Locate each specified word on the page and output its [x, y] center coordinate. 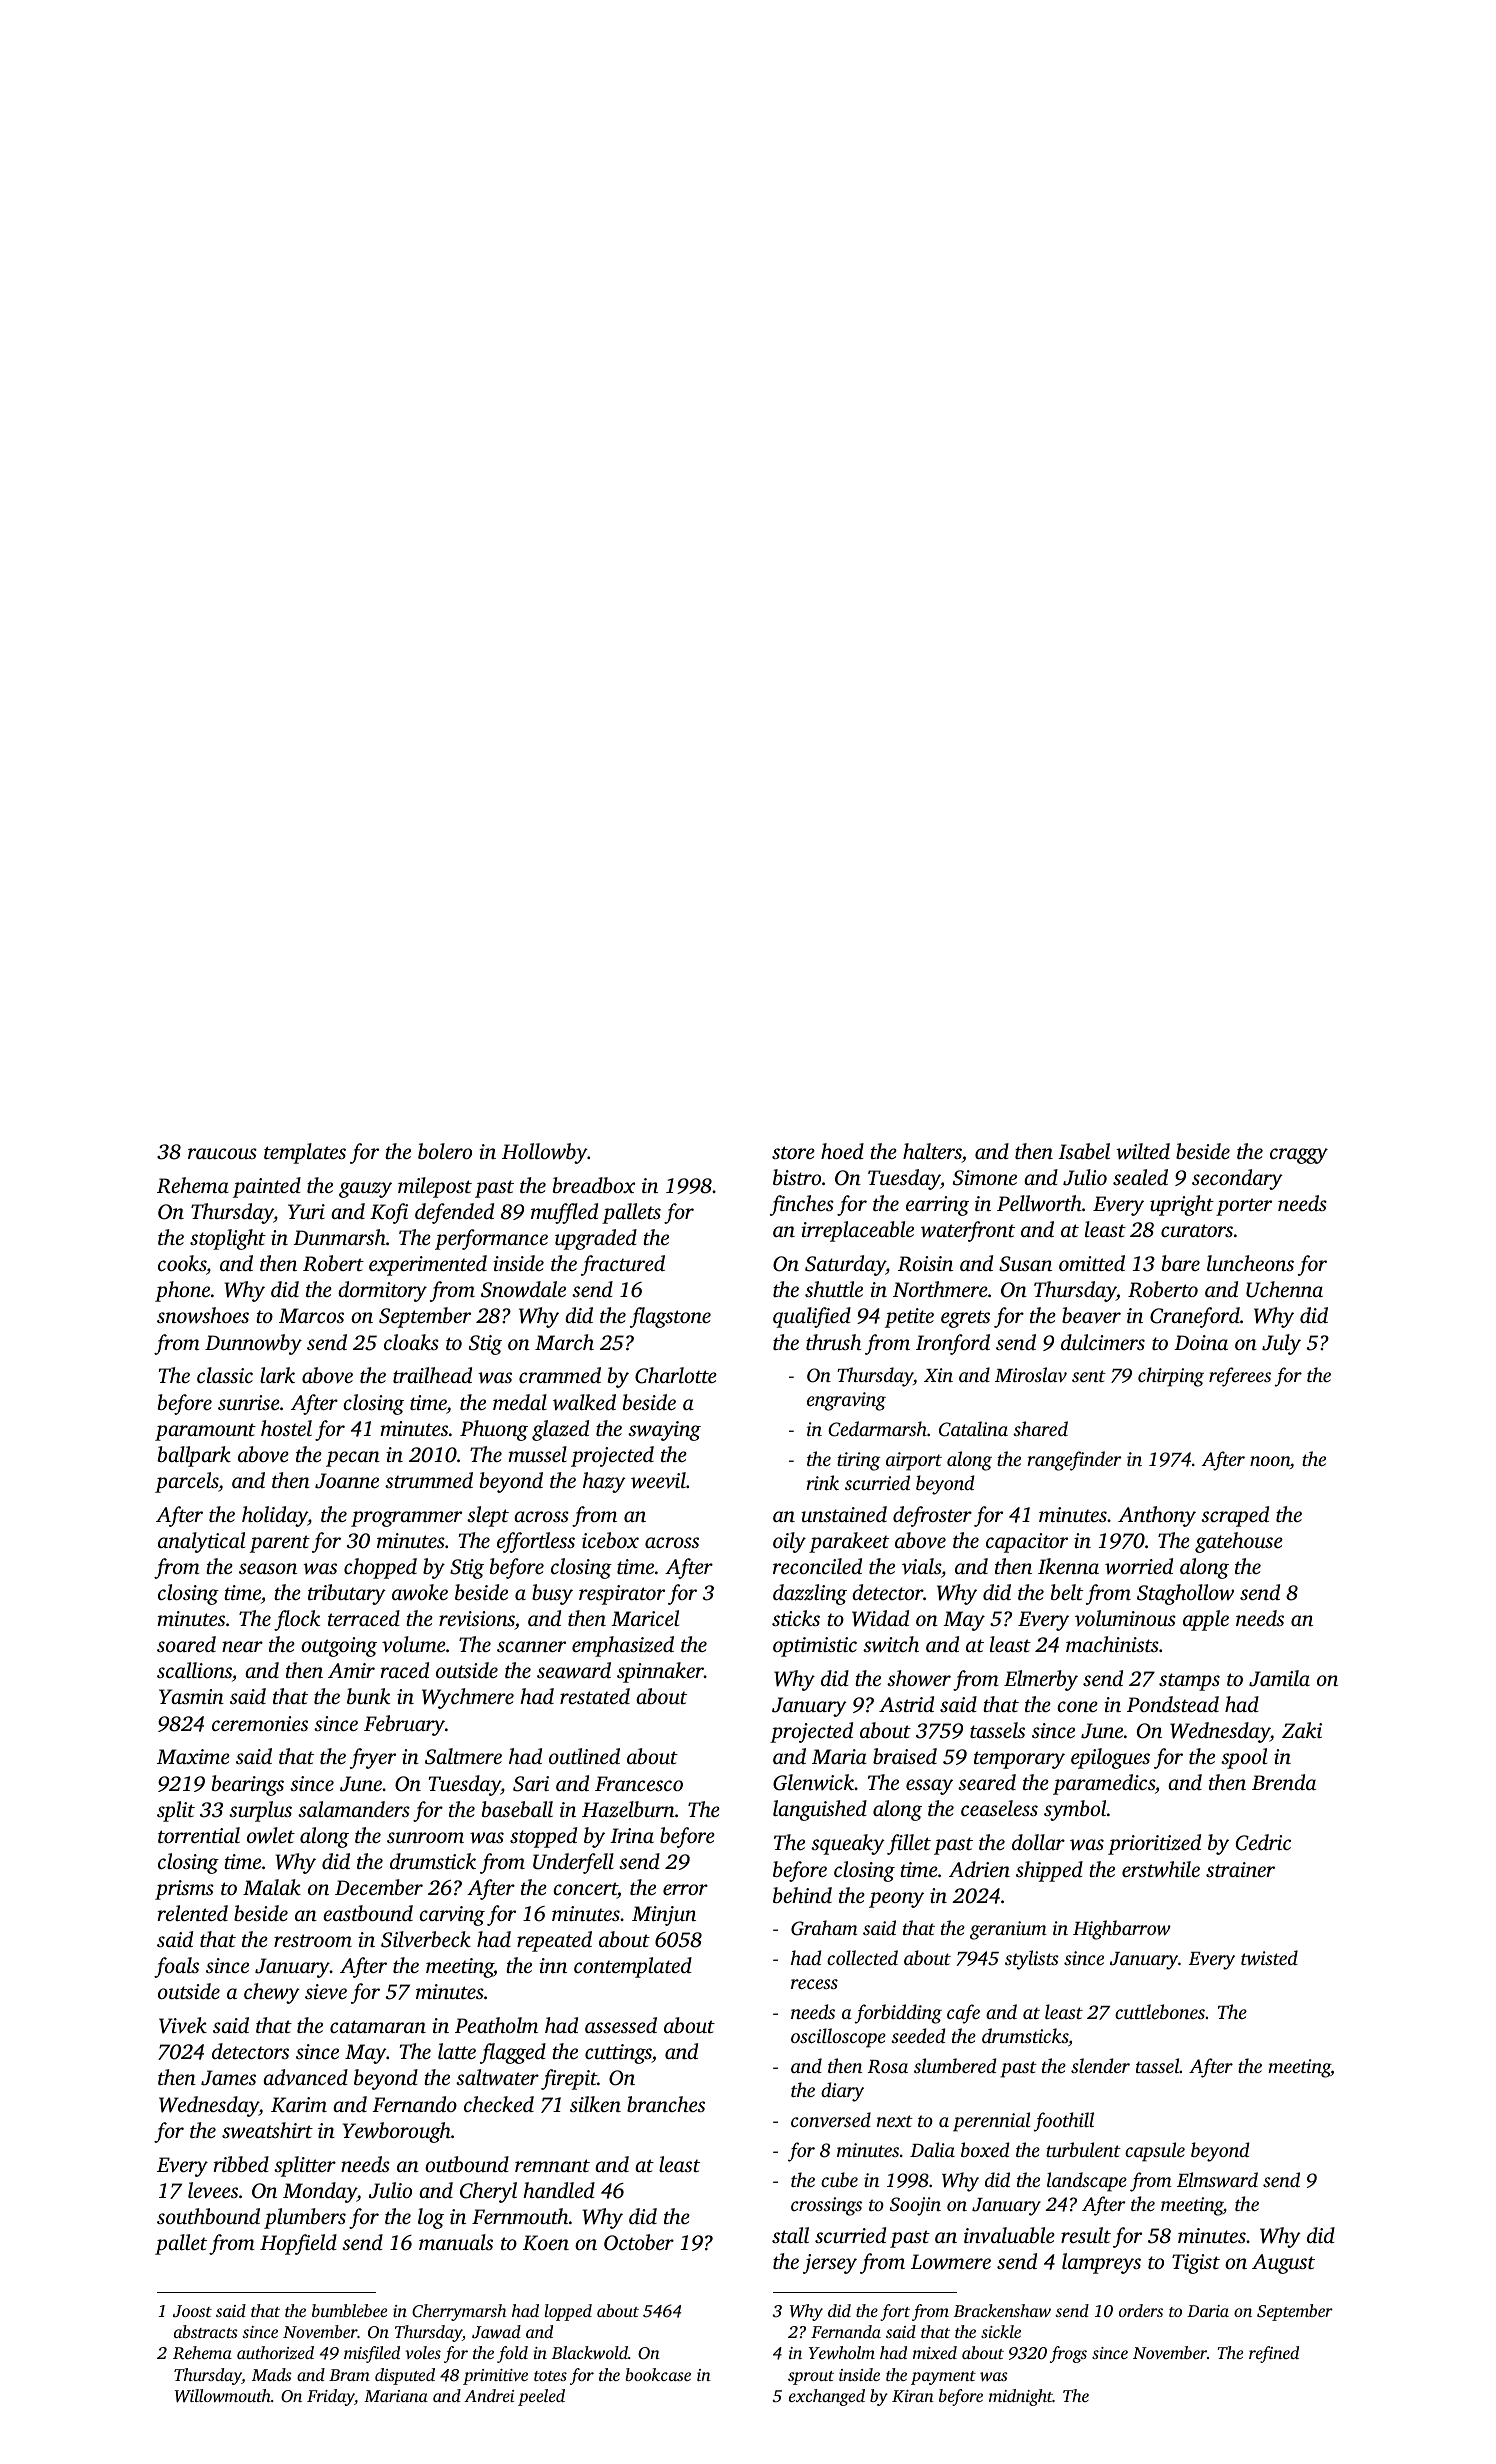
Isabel [1084, 1151]
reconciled [817, 1566]
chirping [1171, 1377]
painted [267, 1187]
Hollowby [545, 1153]
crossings [826, 2206]
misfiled [372, 2354]
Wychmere [468, 1698]
